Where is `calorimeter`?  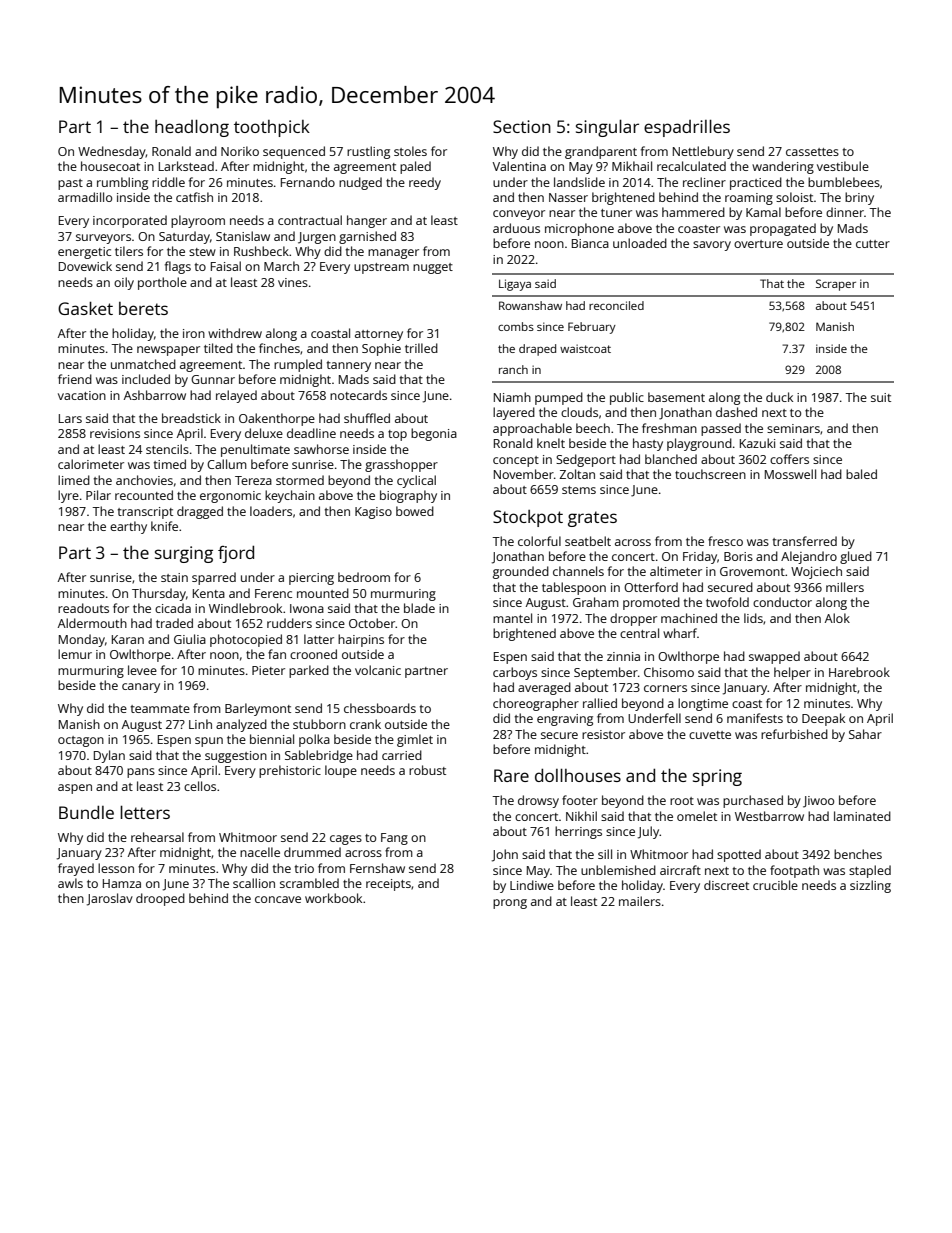 calorimeter is located at coordinates (91, 464).
